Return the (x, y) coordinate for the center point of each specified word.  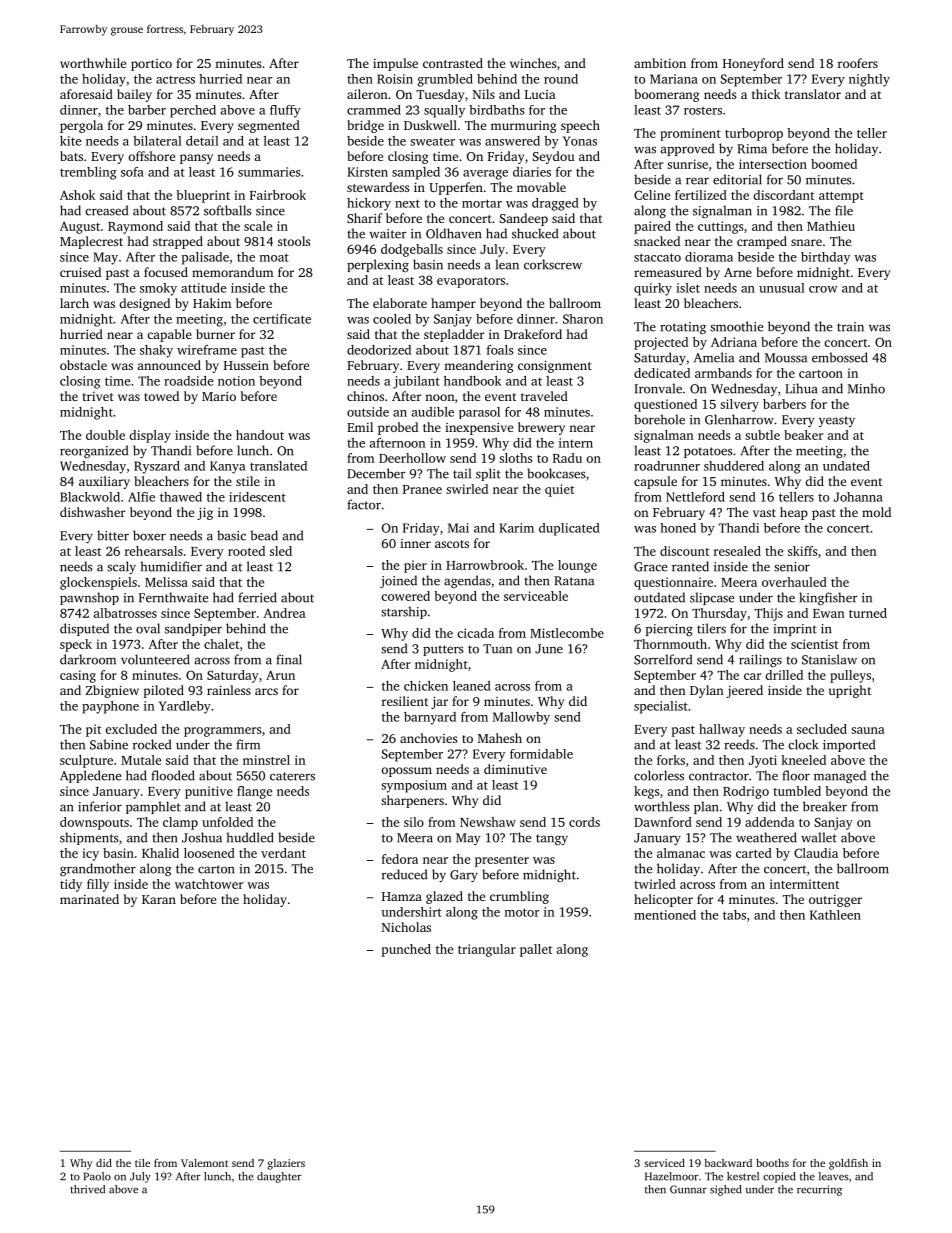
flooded (173, 775)
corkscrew (553, 264)
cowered (405, 596)
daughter (279, 1177)
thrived (87, 1189)
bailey (134, 95)
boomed (834, 164)
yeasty (837, 421)
